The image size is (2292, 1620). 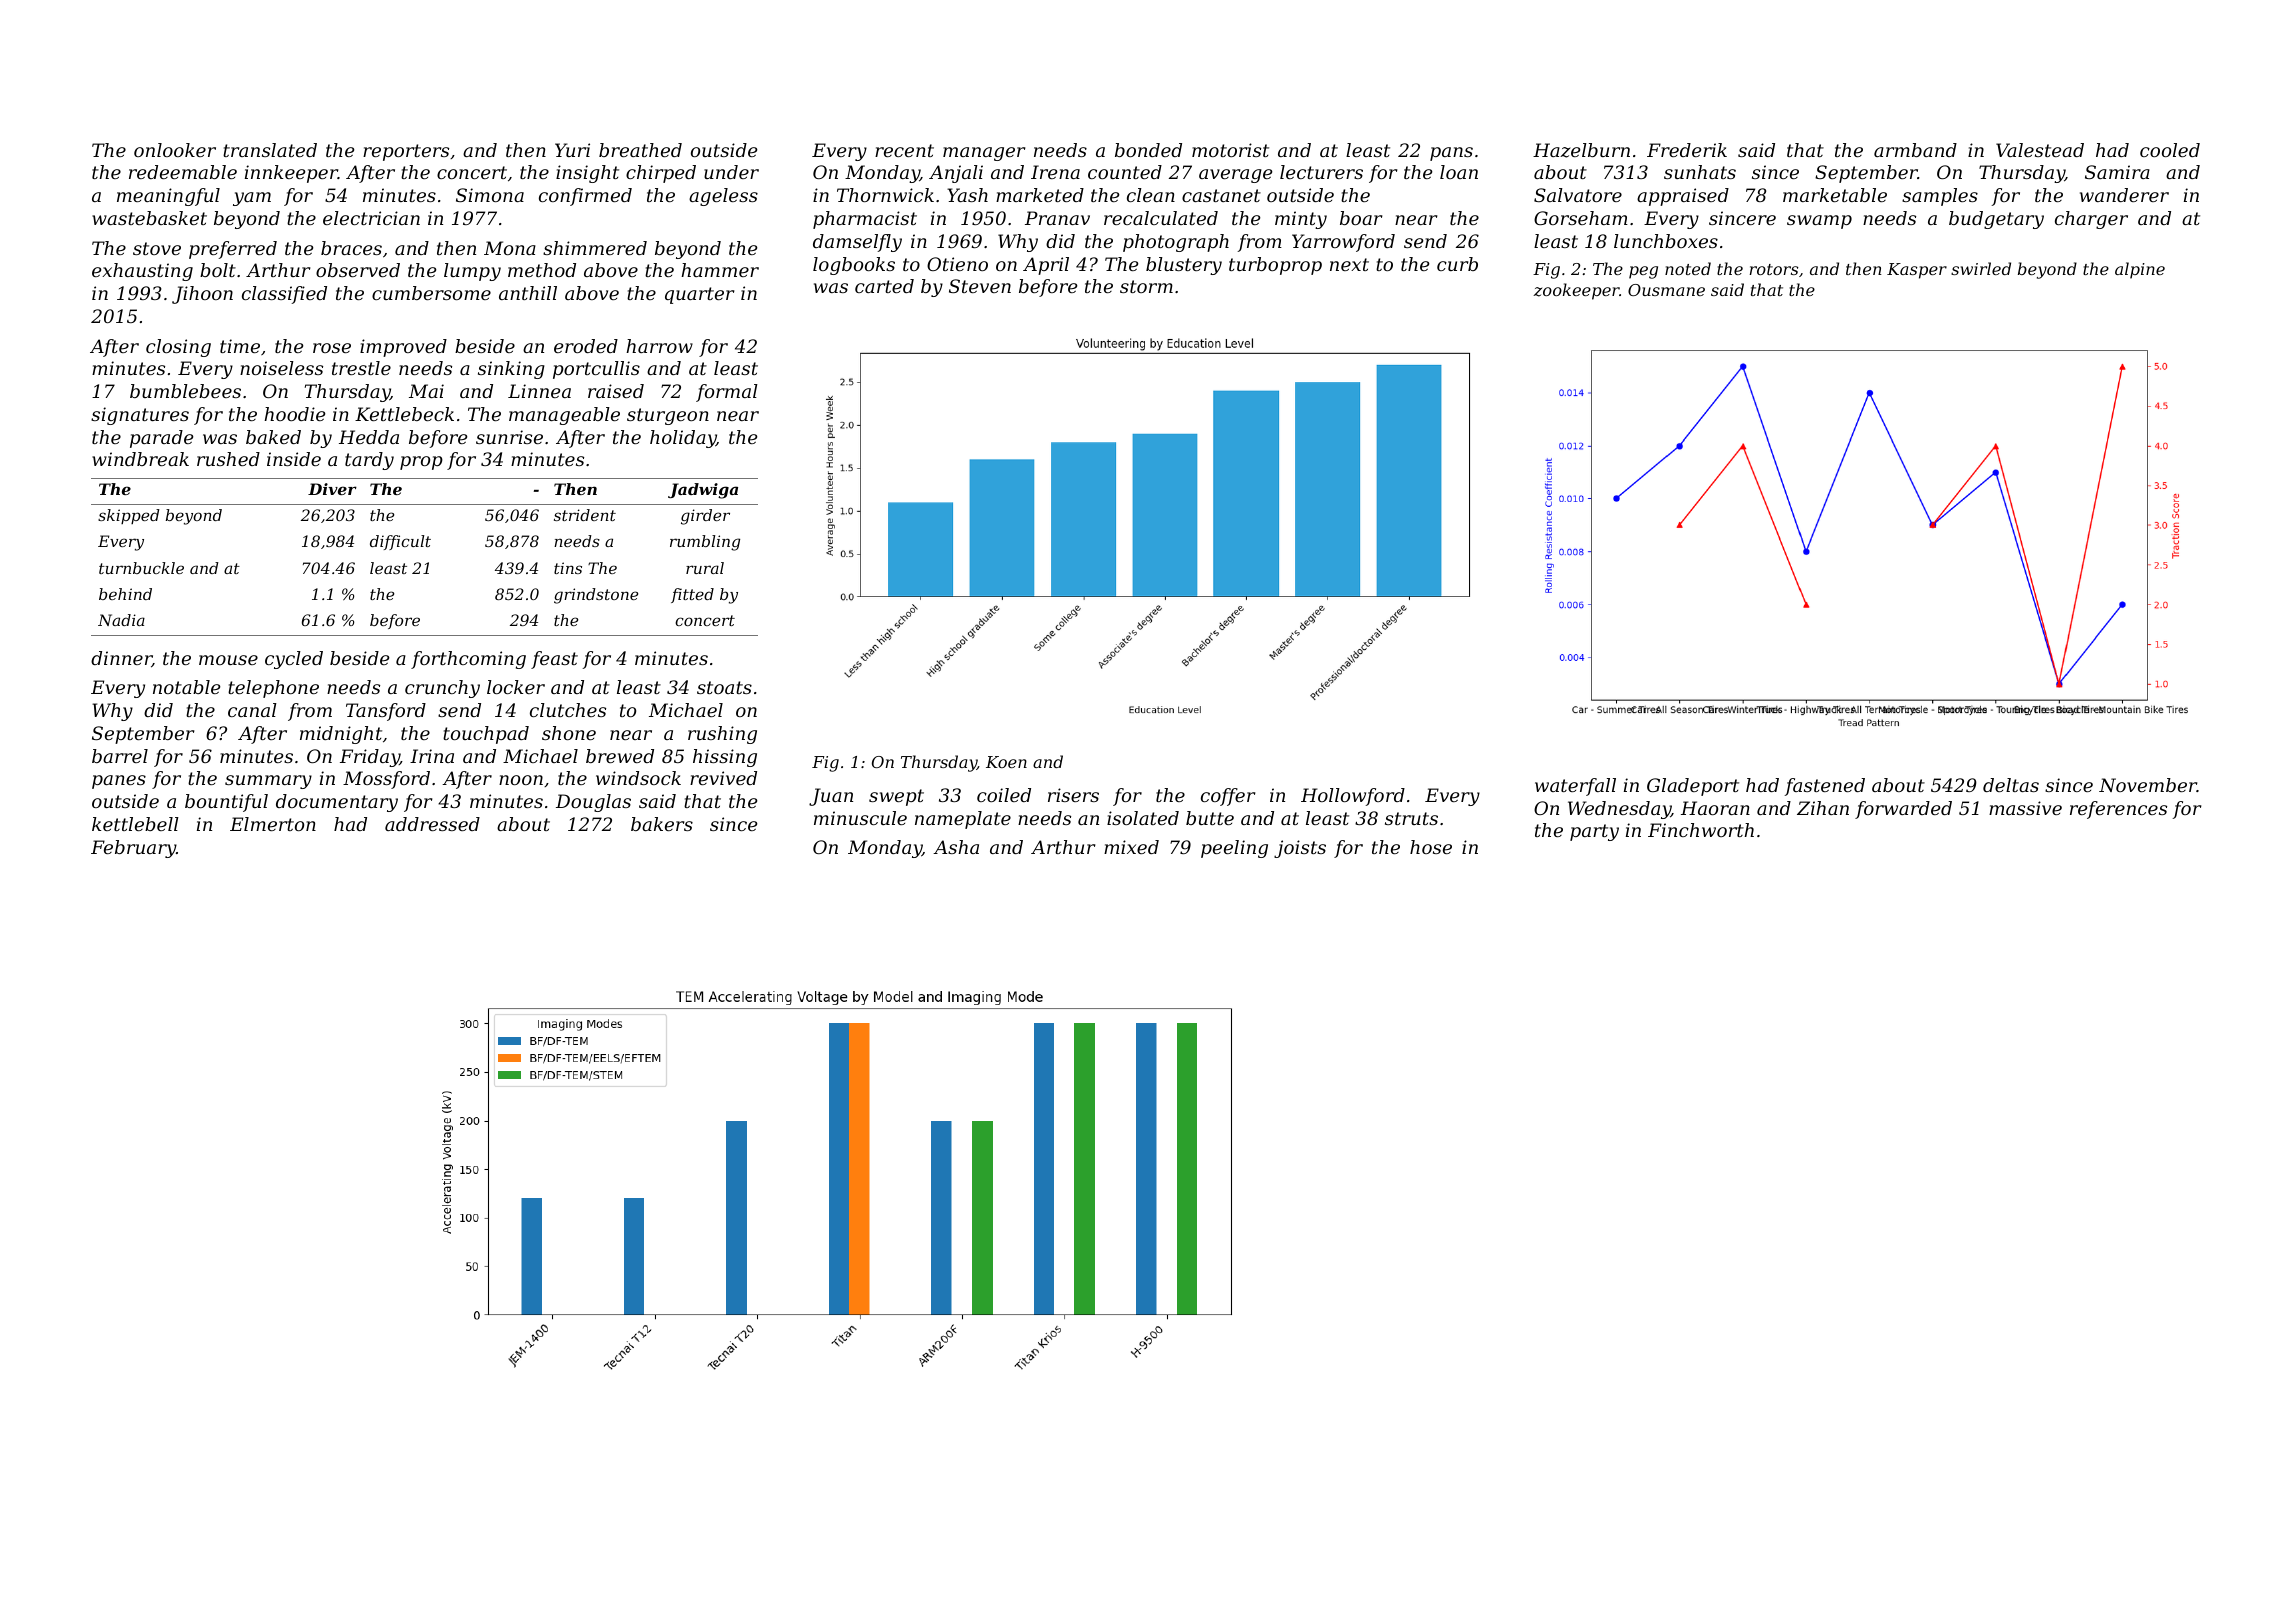 What do you see at coordinates (1300, 849) in the screenshot?
I see `joists` at bounding box center [1300, 849].
